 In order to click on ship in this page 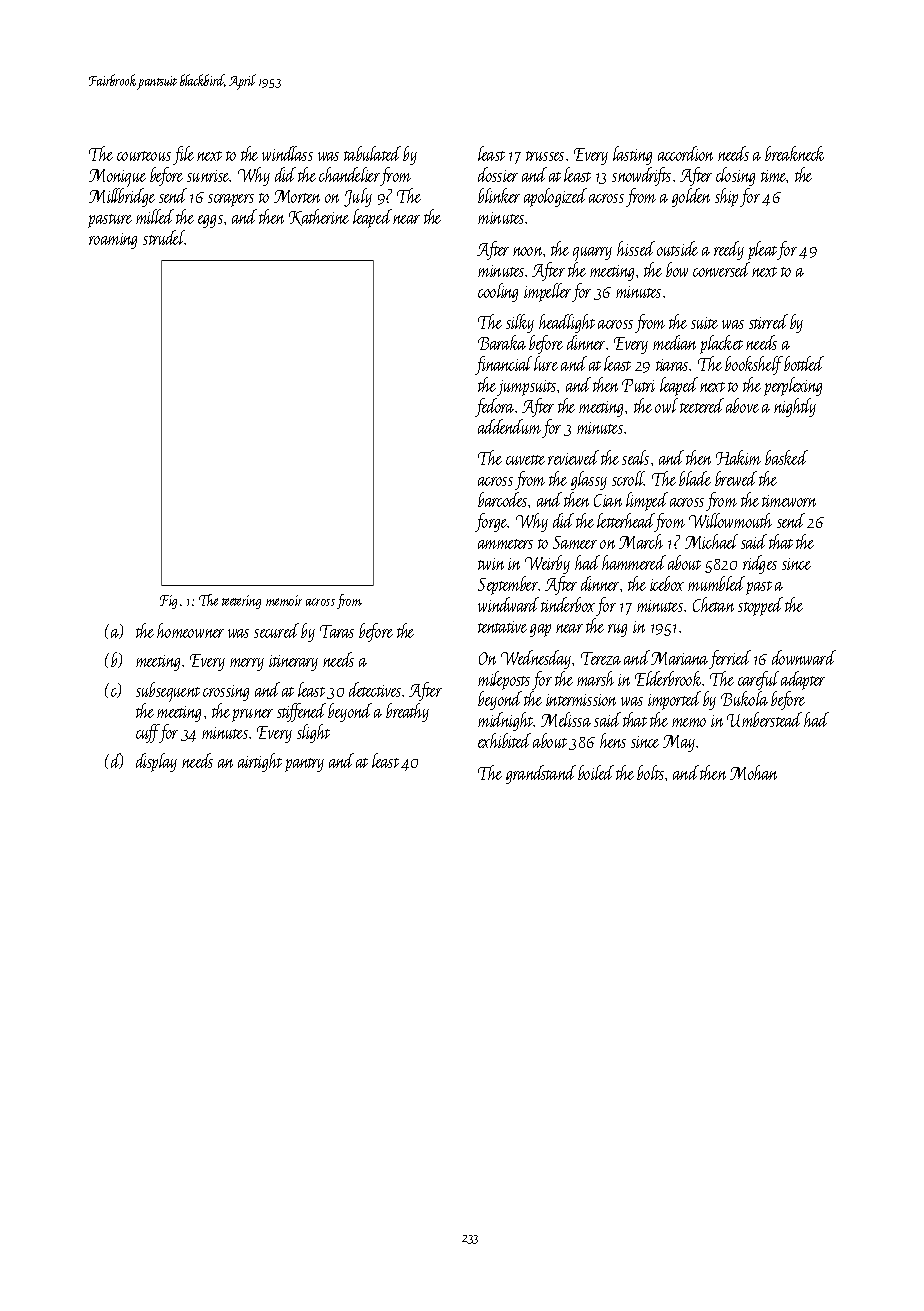, I will do `click(726, 197)`.
